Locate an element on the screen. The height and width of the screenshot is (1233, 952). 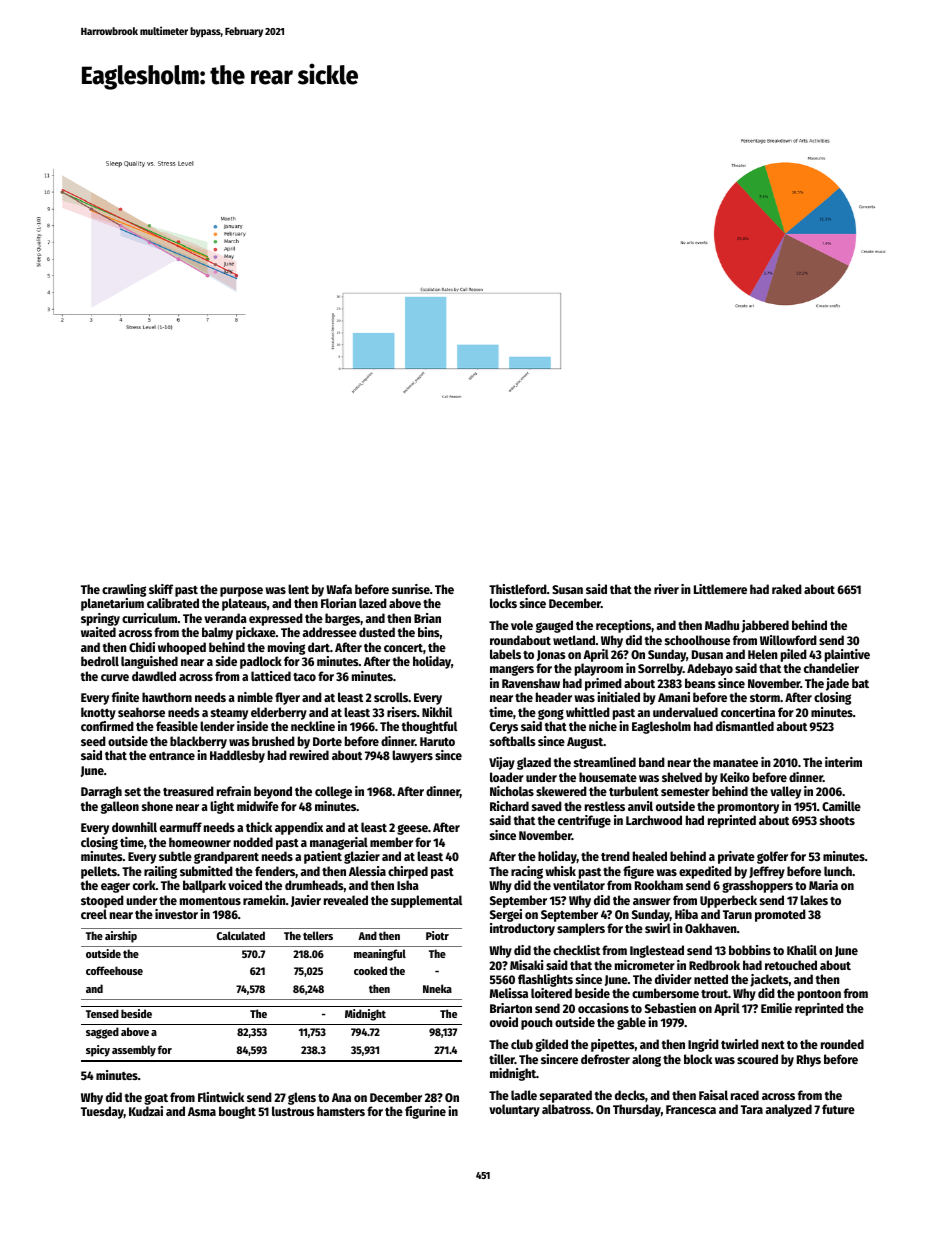
checklist is located at coordinates (576, 950).
